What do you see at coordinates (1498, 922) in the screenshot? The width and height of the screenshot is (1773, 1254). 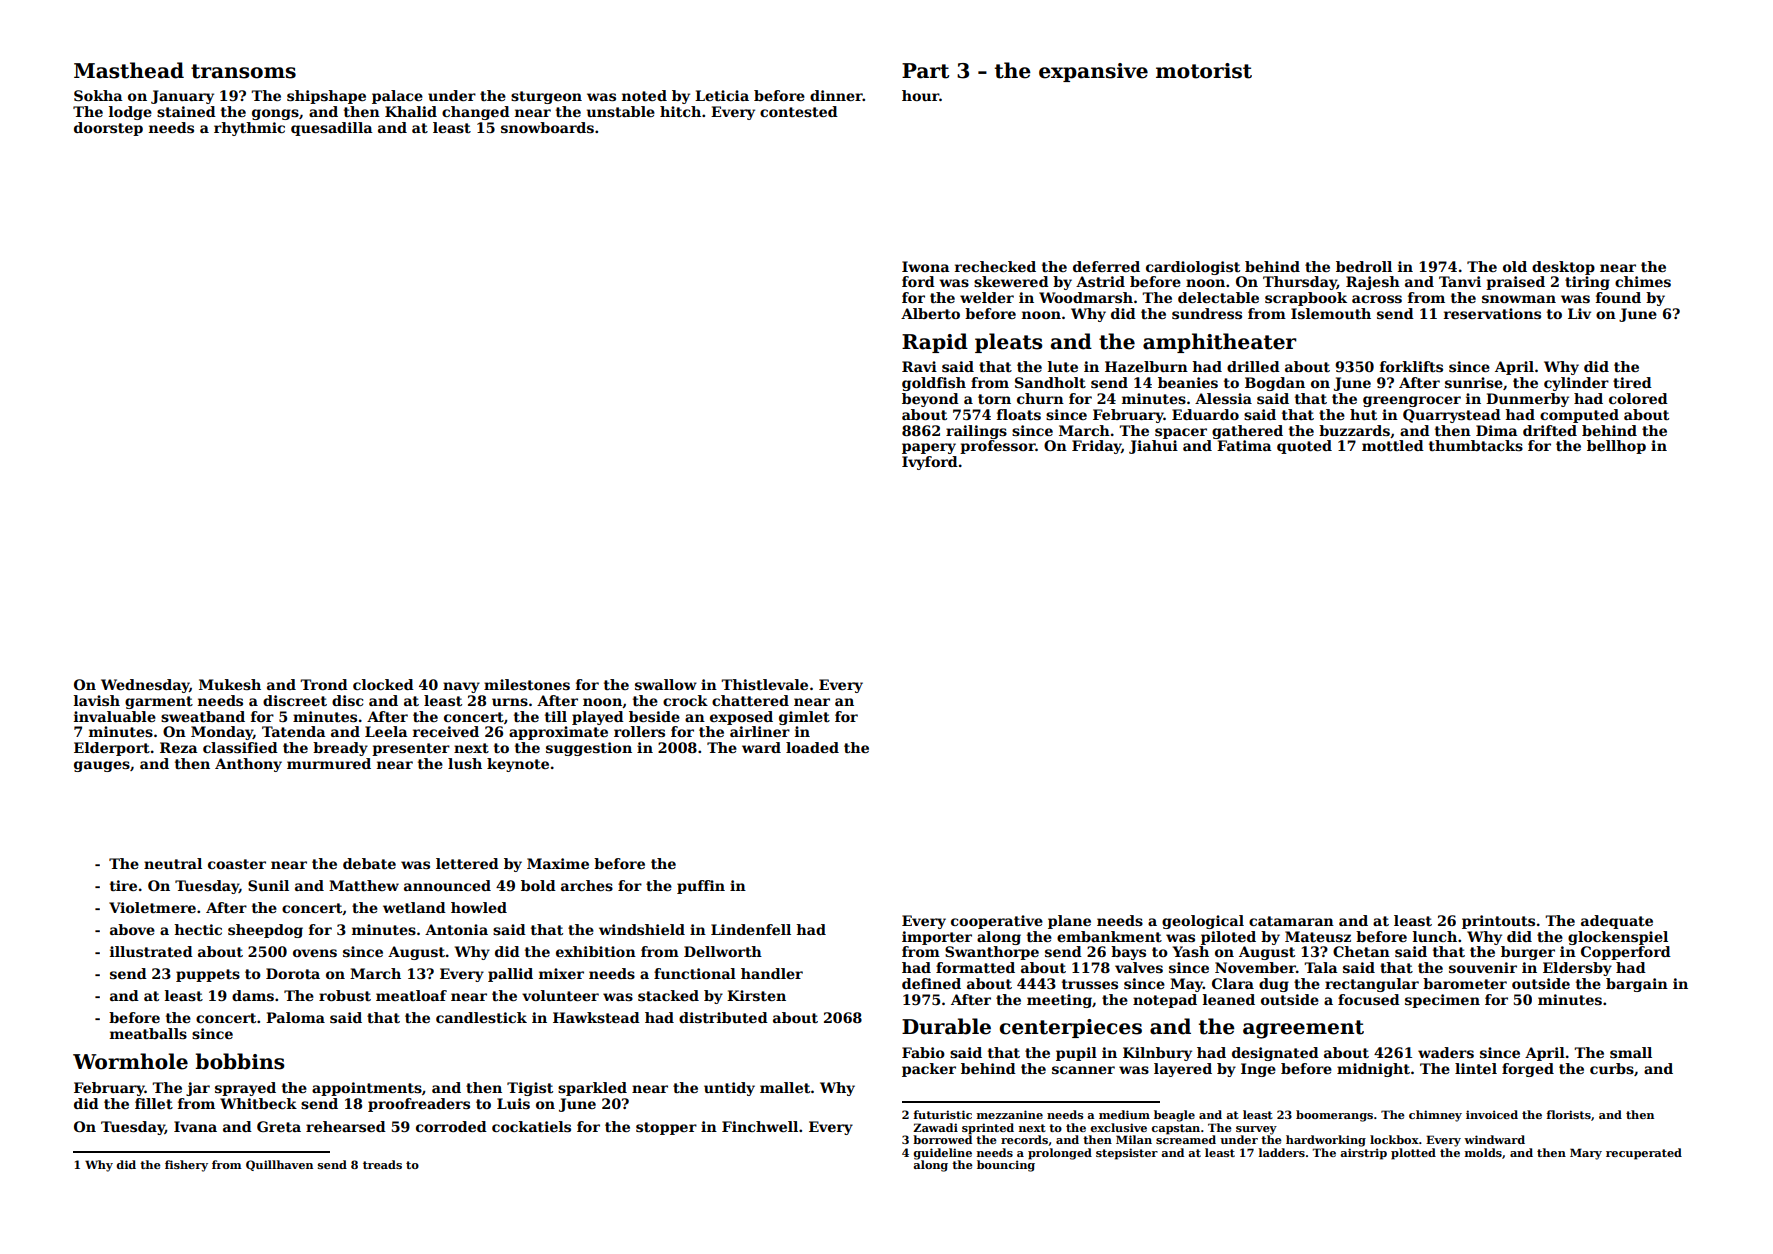 I see `printouts` at bounding box center [1498, 922].
